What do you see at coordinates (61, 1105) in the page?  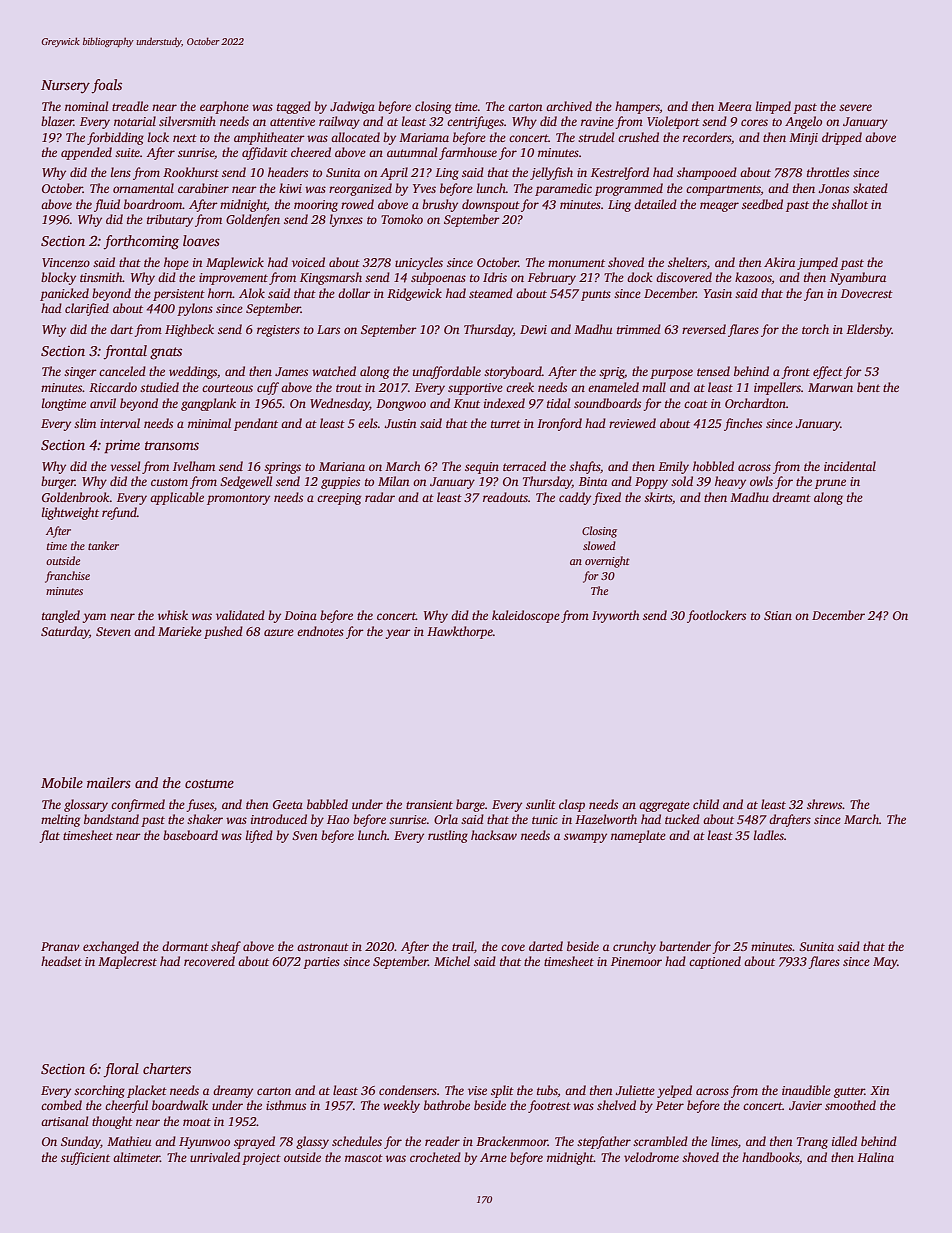 I see `combed` at bounding box center [61, 1105].
